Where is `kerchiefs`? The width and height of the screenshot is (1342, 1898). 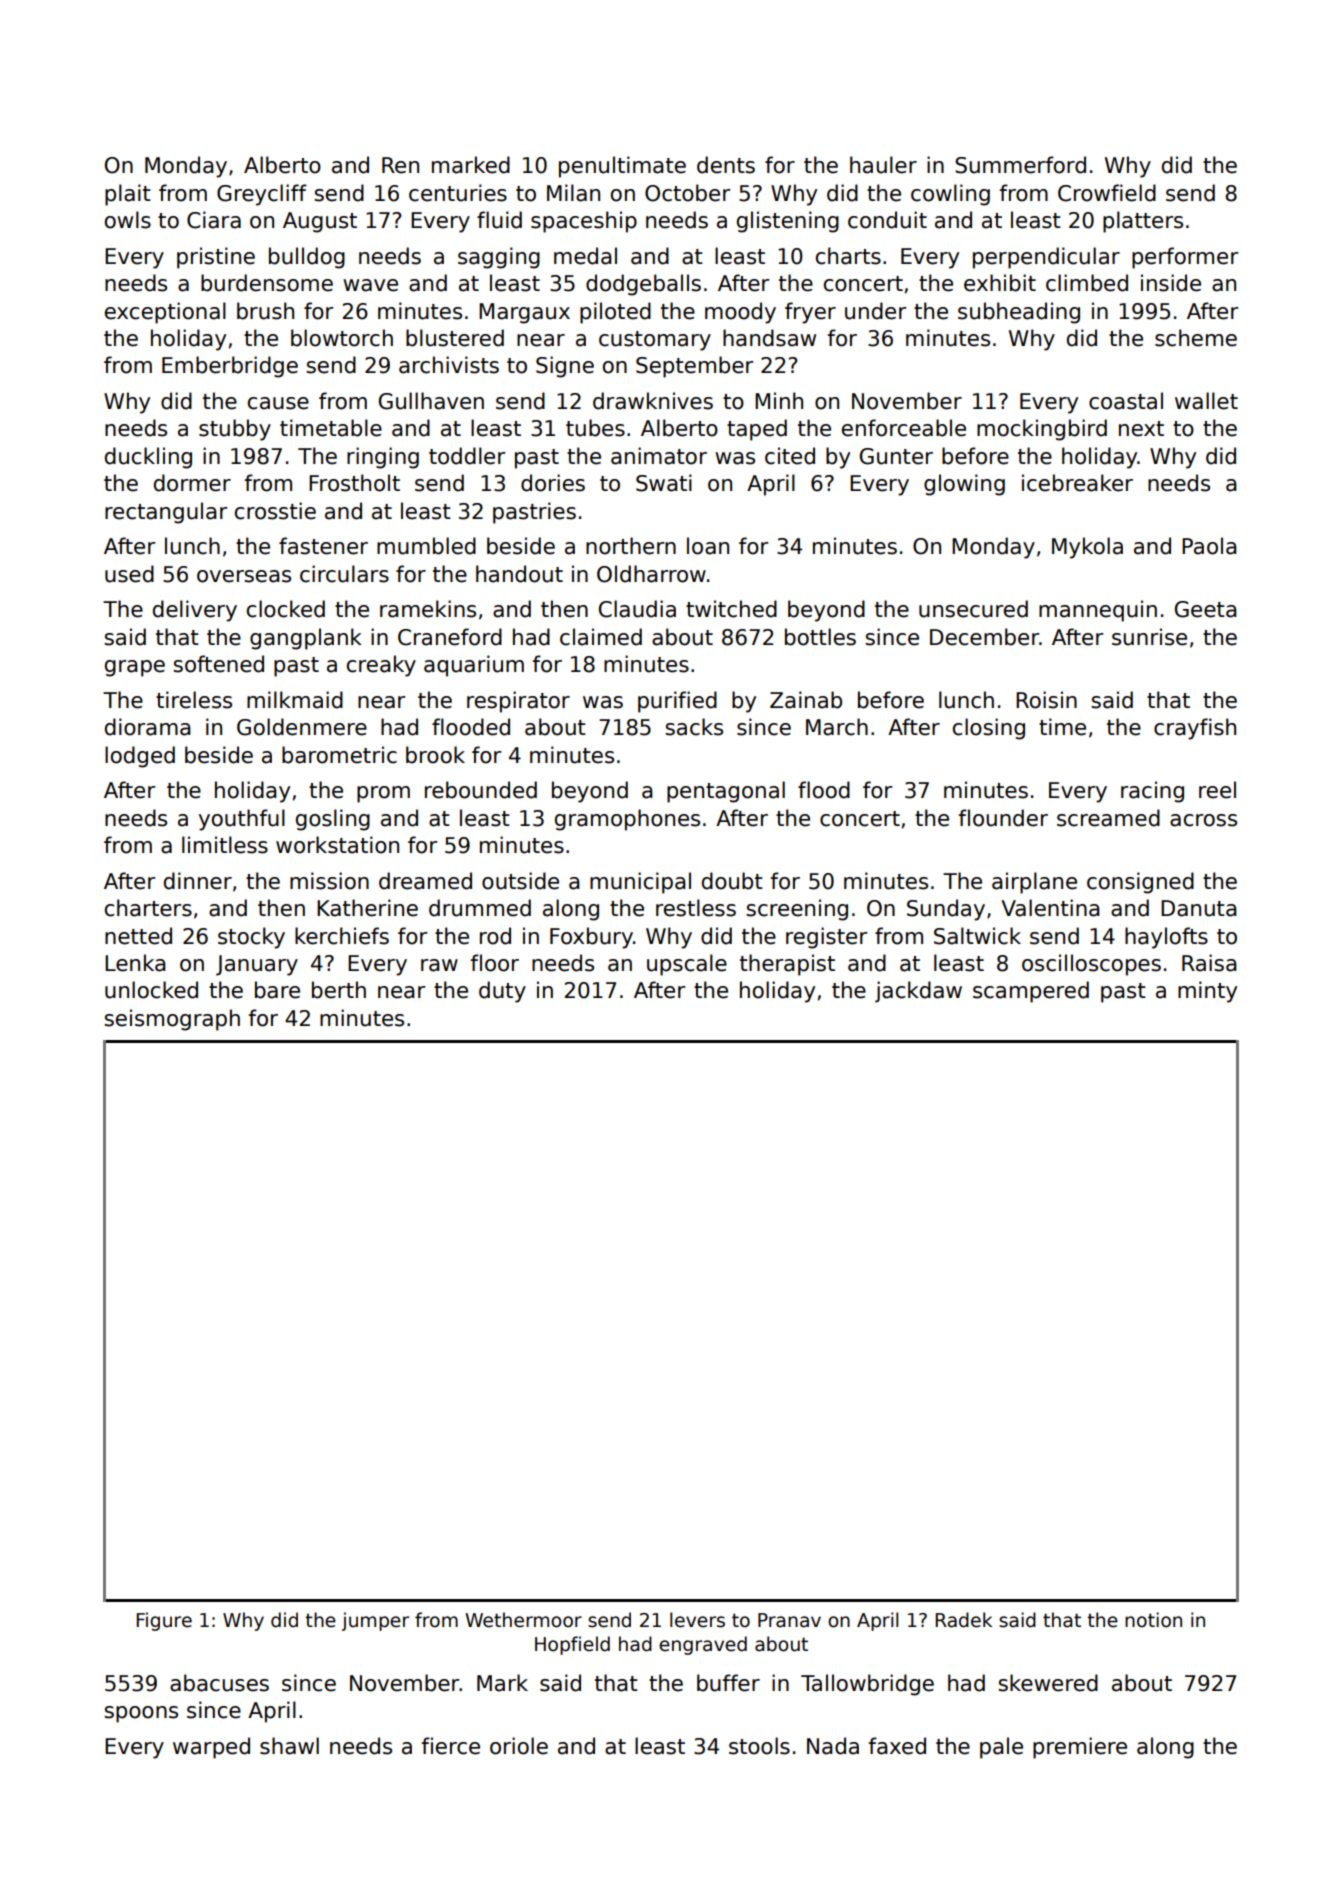
kerchiefs is located at coordinates (342, 936).
